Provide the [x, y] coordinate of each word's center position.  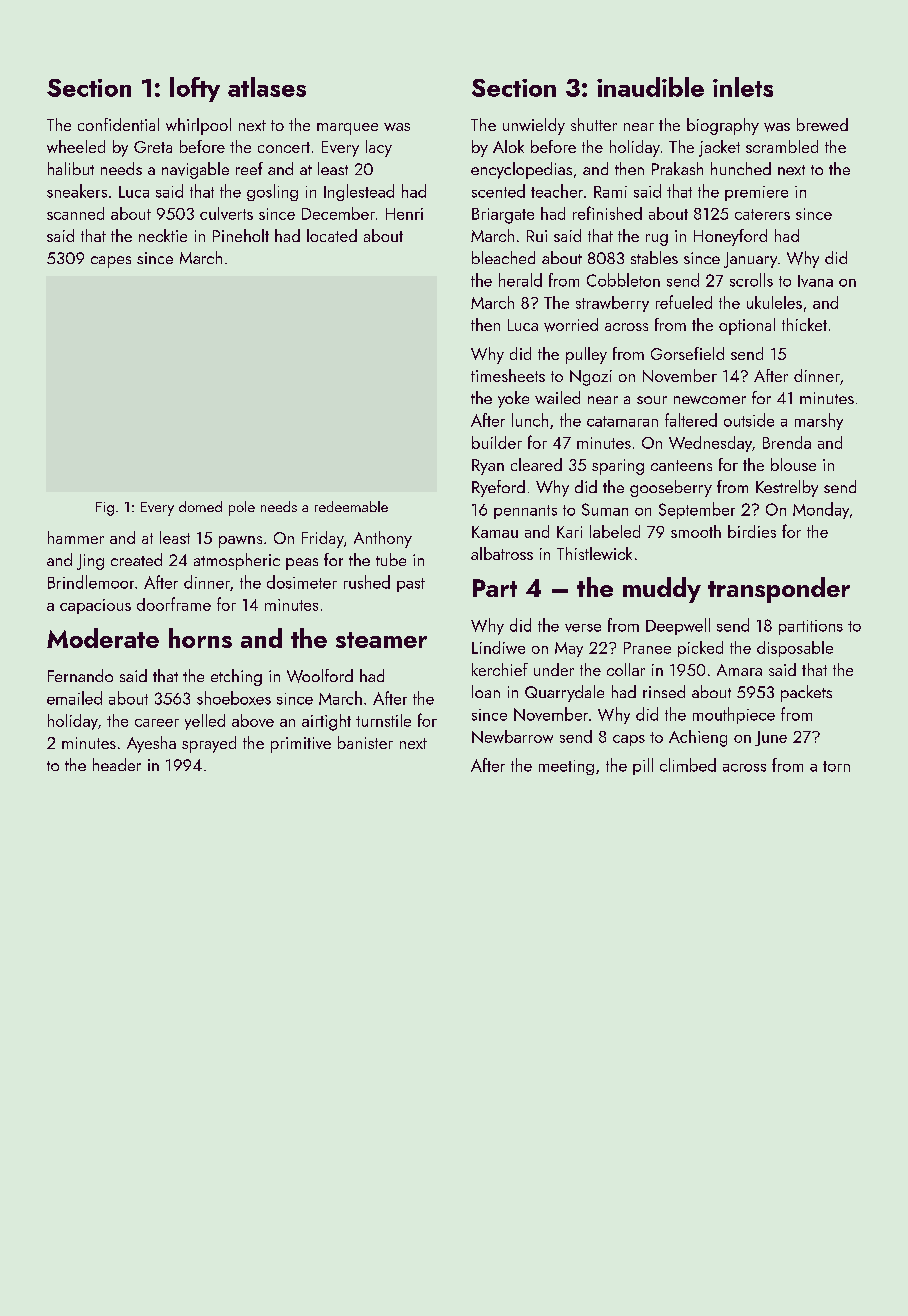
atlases [267, 87]
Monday [821, 510]
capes [111, 262]
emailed [74, 698]
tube [391, 559]
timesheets [508, 375]
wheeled [76, 146]
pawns [240, 542]
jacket [719, 148]
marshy [819, 421]
